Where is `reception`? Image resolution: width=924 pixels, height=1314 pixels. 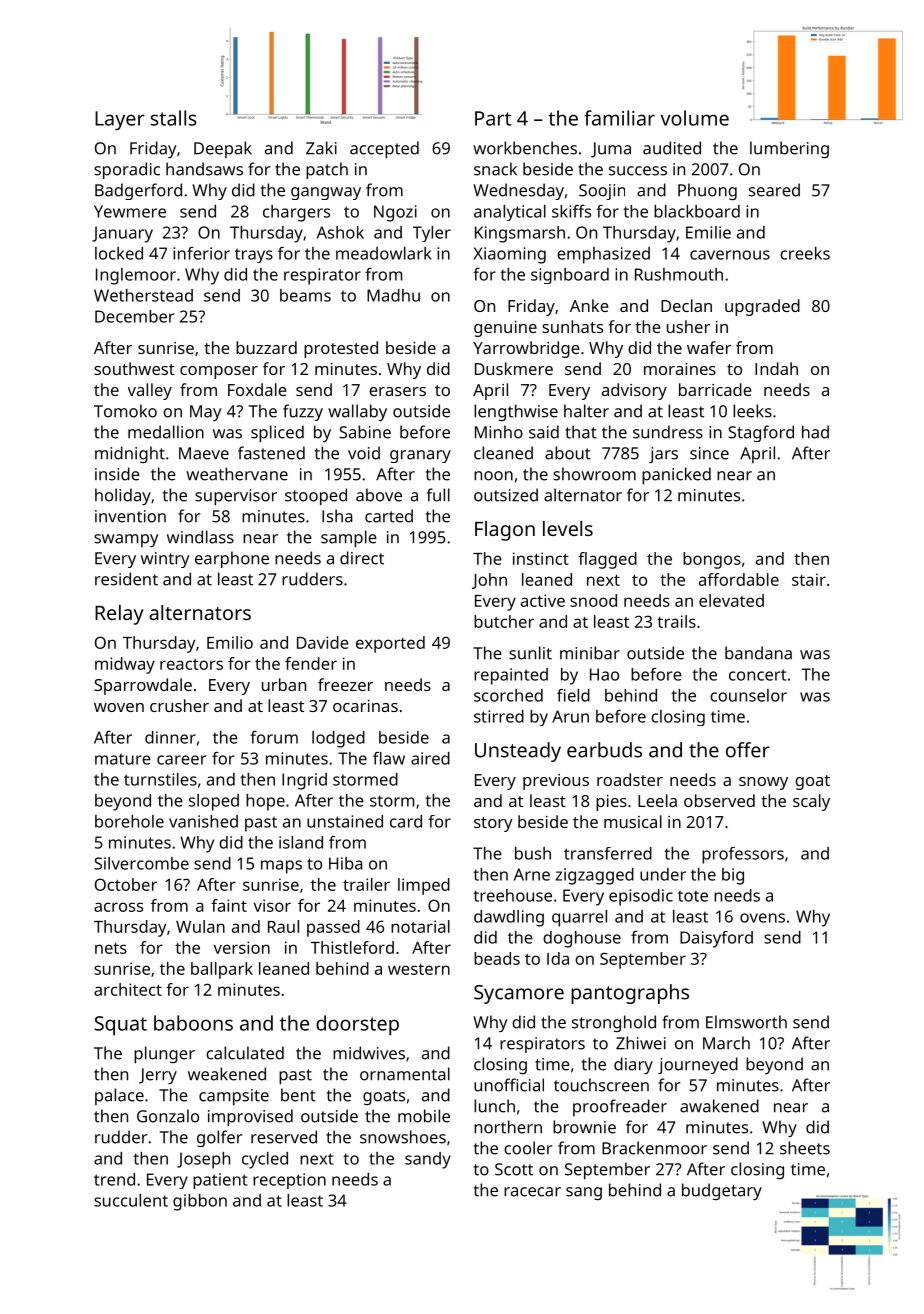 reception is located at coordinates (289, 1181).
